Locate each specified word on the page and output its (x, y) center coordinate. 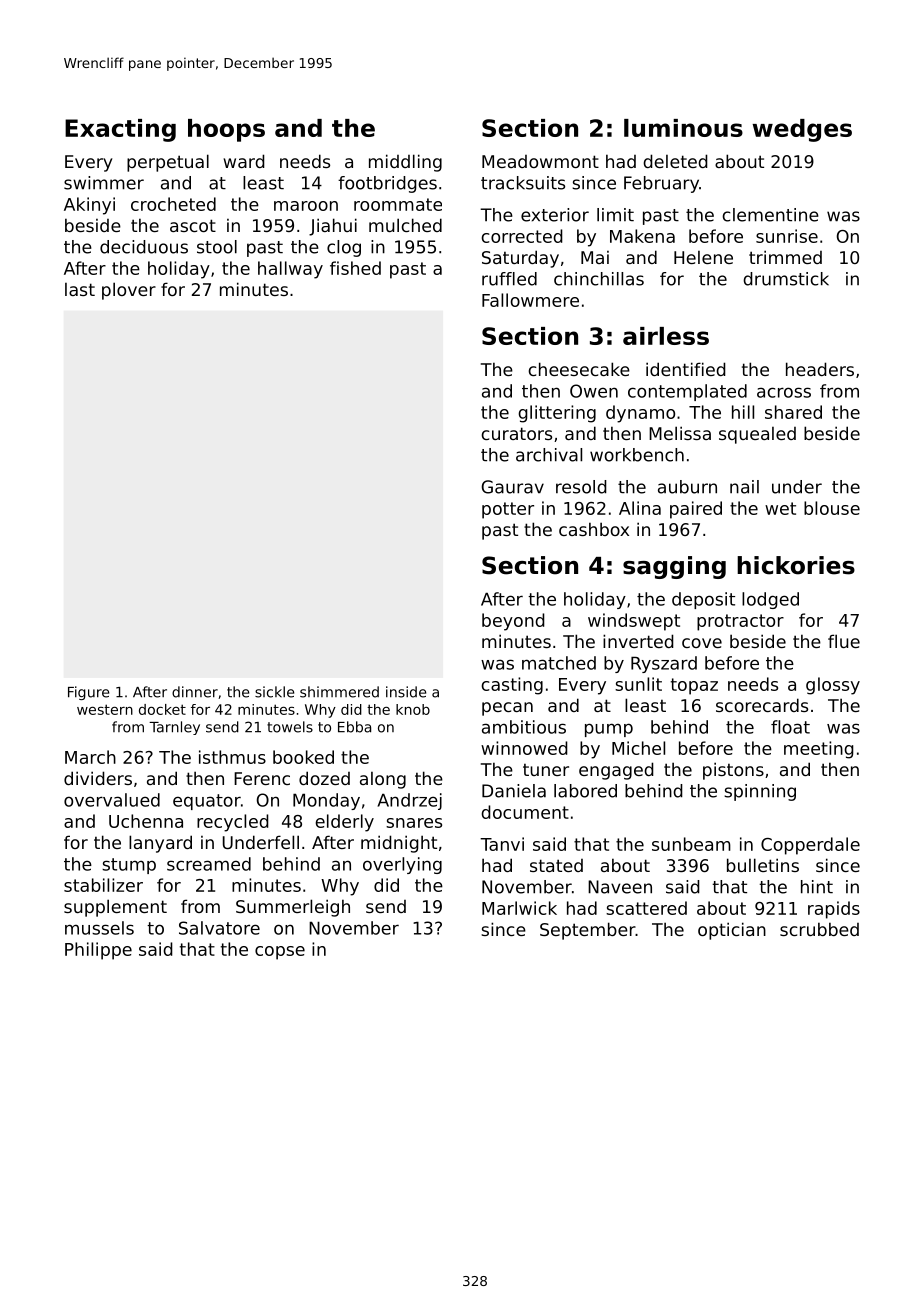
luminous (683, 128)
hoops (226, 130)
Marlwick (519, 908)
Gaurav (513, 487)
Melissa (680, 433)
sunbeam (691, 844)
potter (508, 510)
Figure (88, 693)
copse (280, 953)
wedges (802, 130)
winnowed (524, 748)
